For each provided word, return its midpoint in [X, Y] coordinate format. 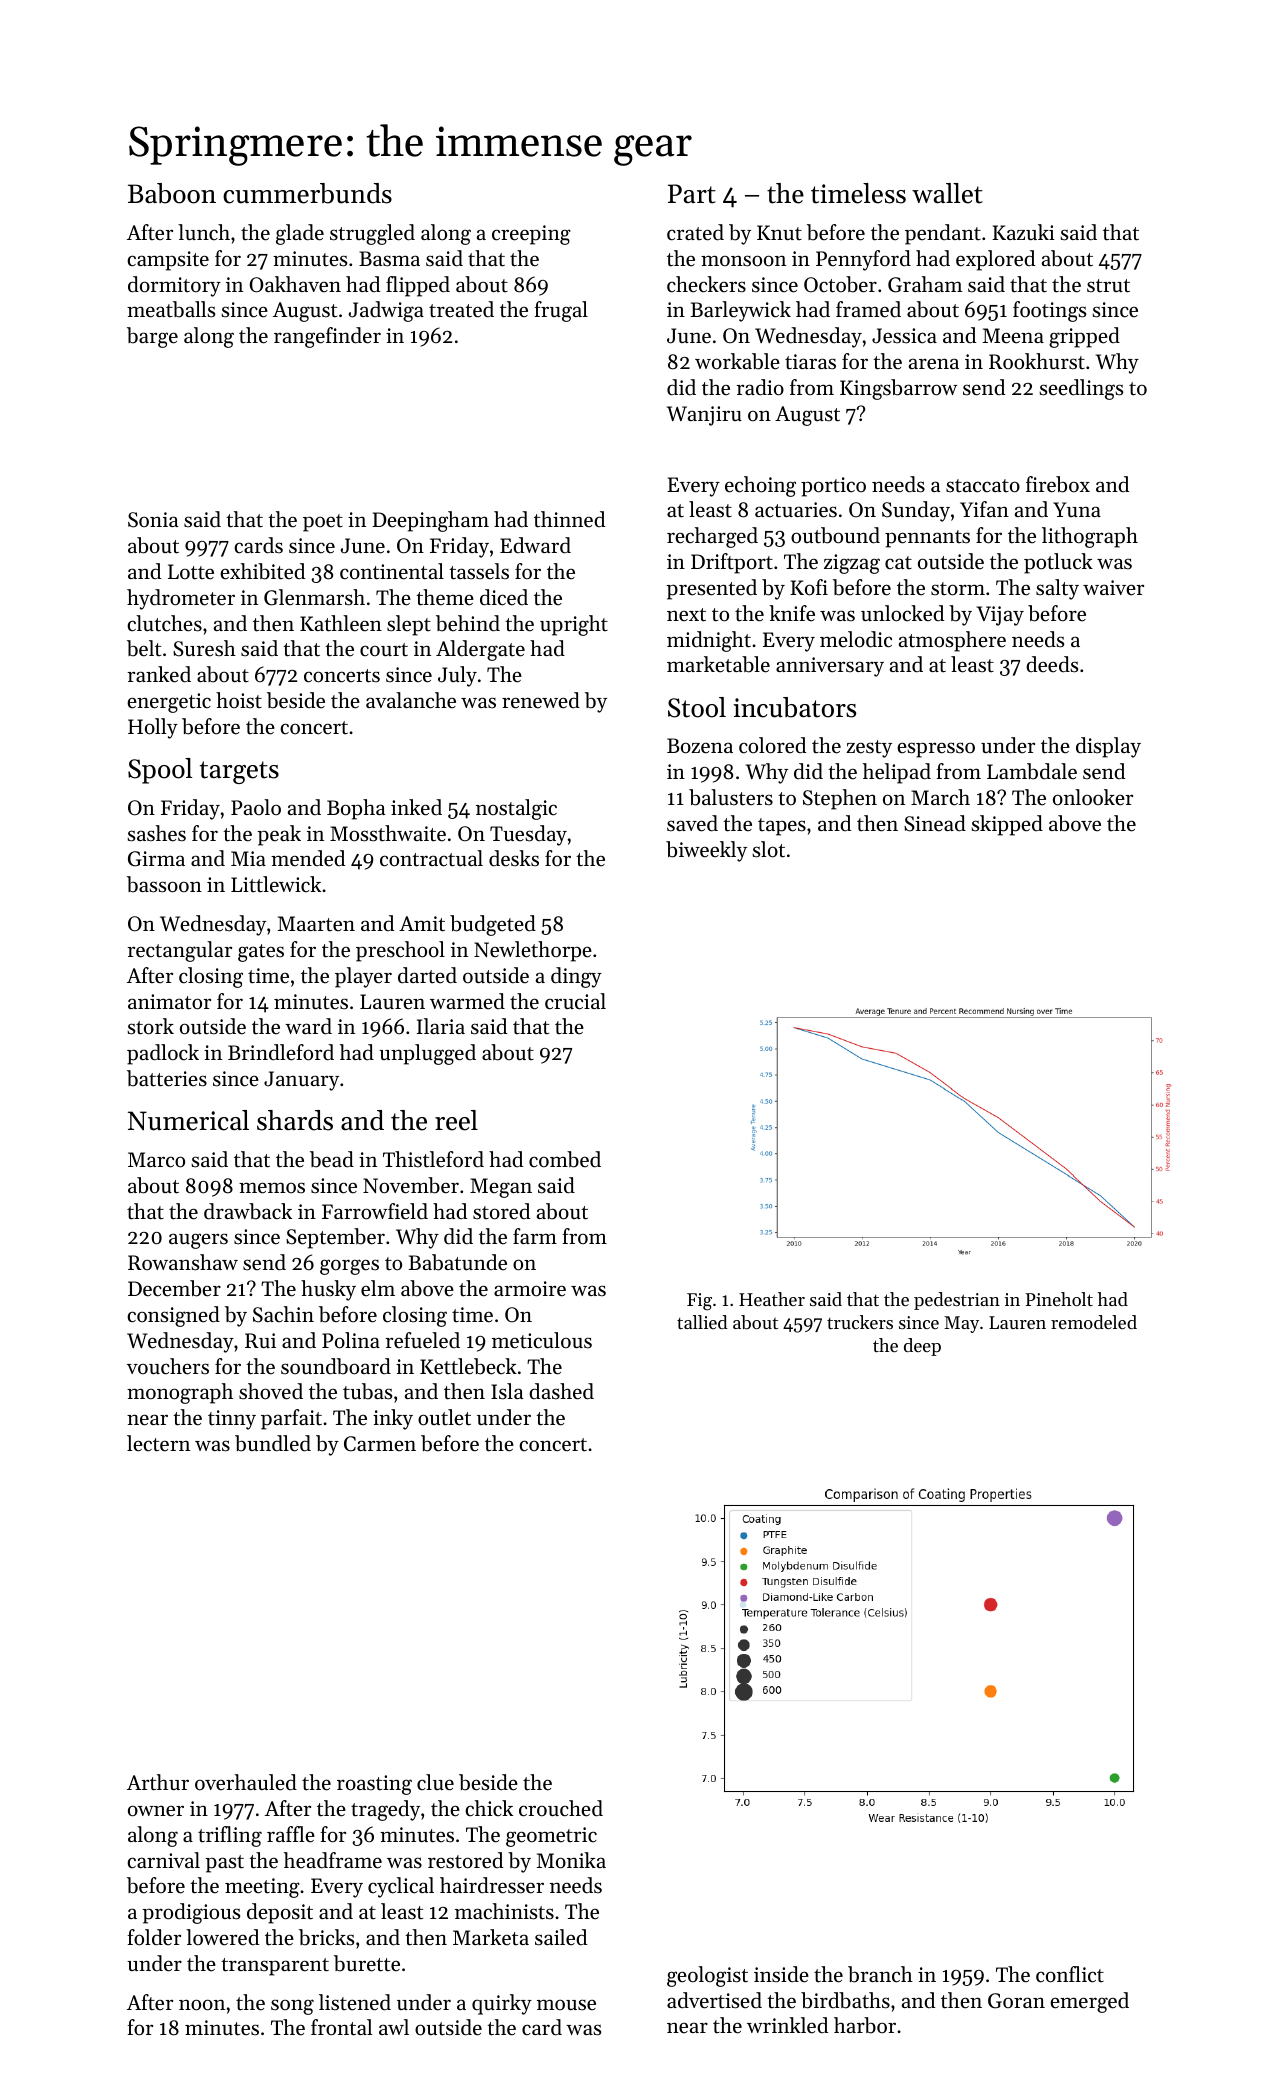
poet [323, 523]
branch [880, 1974]
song [292, 2007]
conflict [1070, 1974]
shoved [271, 1391]
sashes [156, 833]
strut [1108, 286]
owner [156, 1811]
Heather [772, 1299]
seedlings [1081, 389]
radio [760, 387]
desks [514, 858]
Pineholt [1059, 1299]
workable [737, 361]
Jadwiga [386, 311]
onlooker [1093, 797]
